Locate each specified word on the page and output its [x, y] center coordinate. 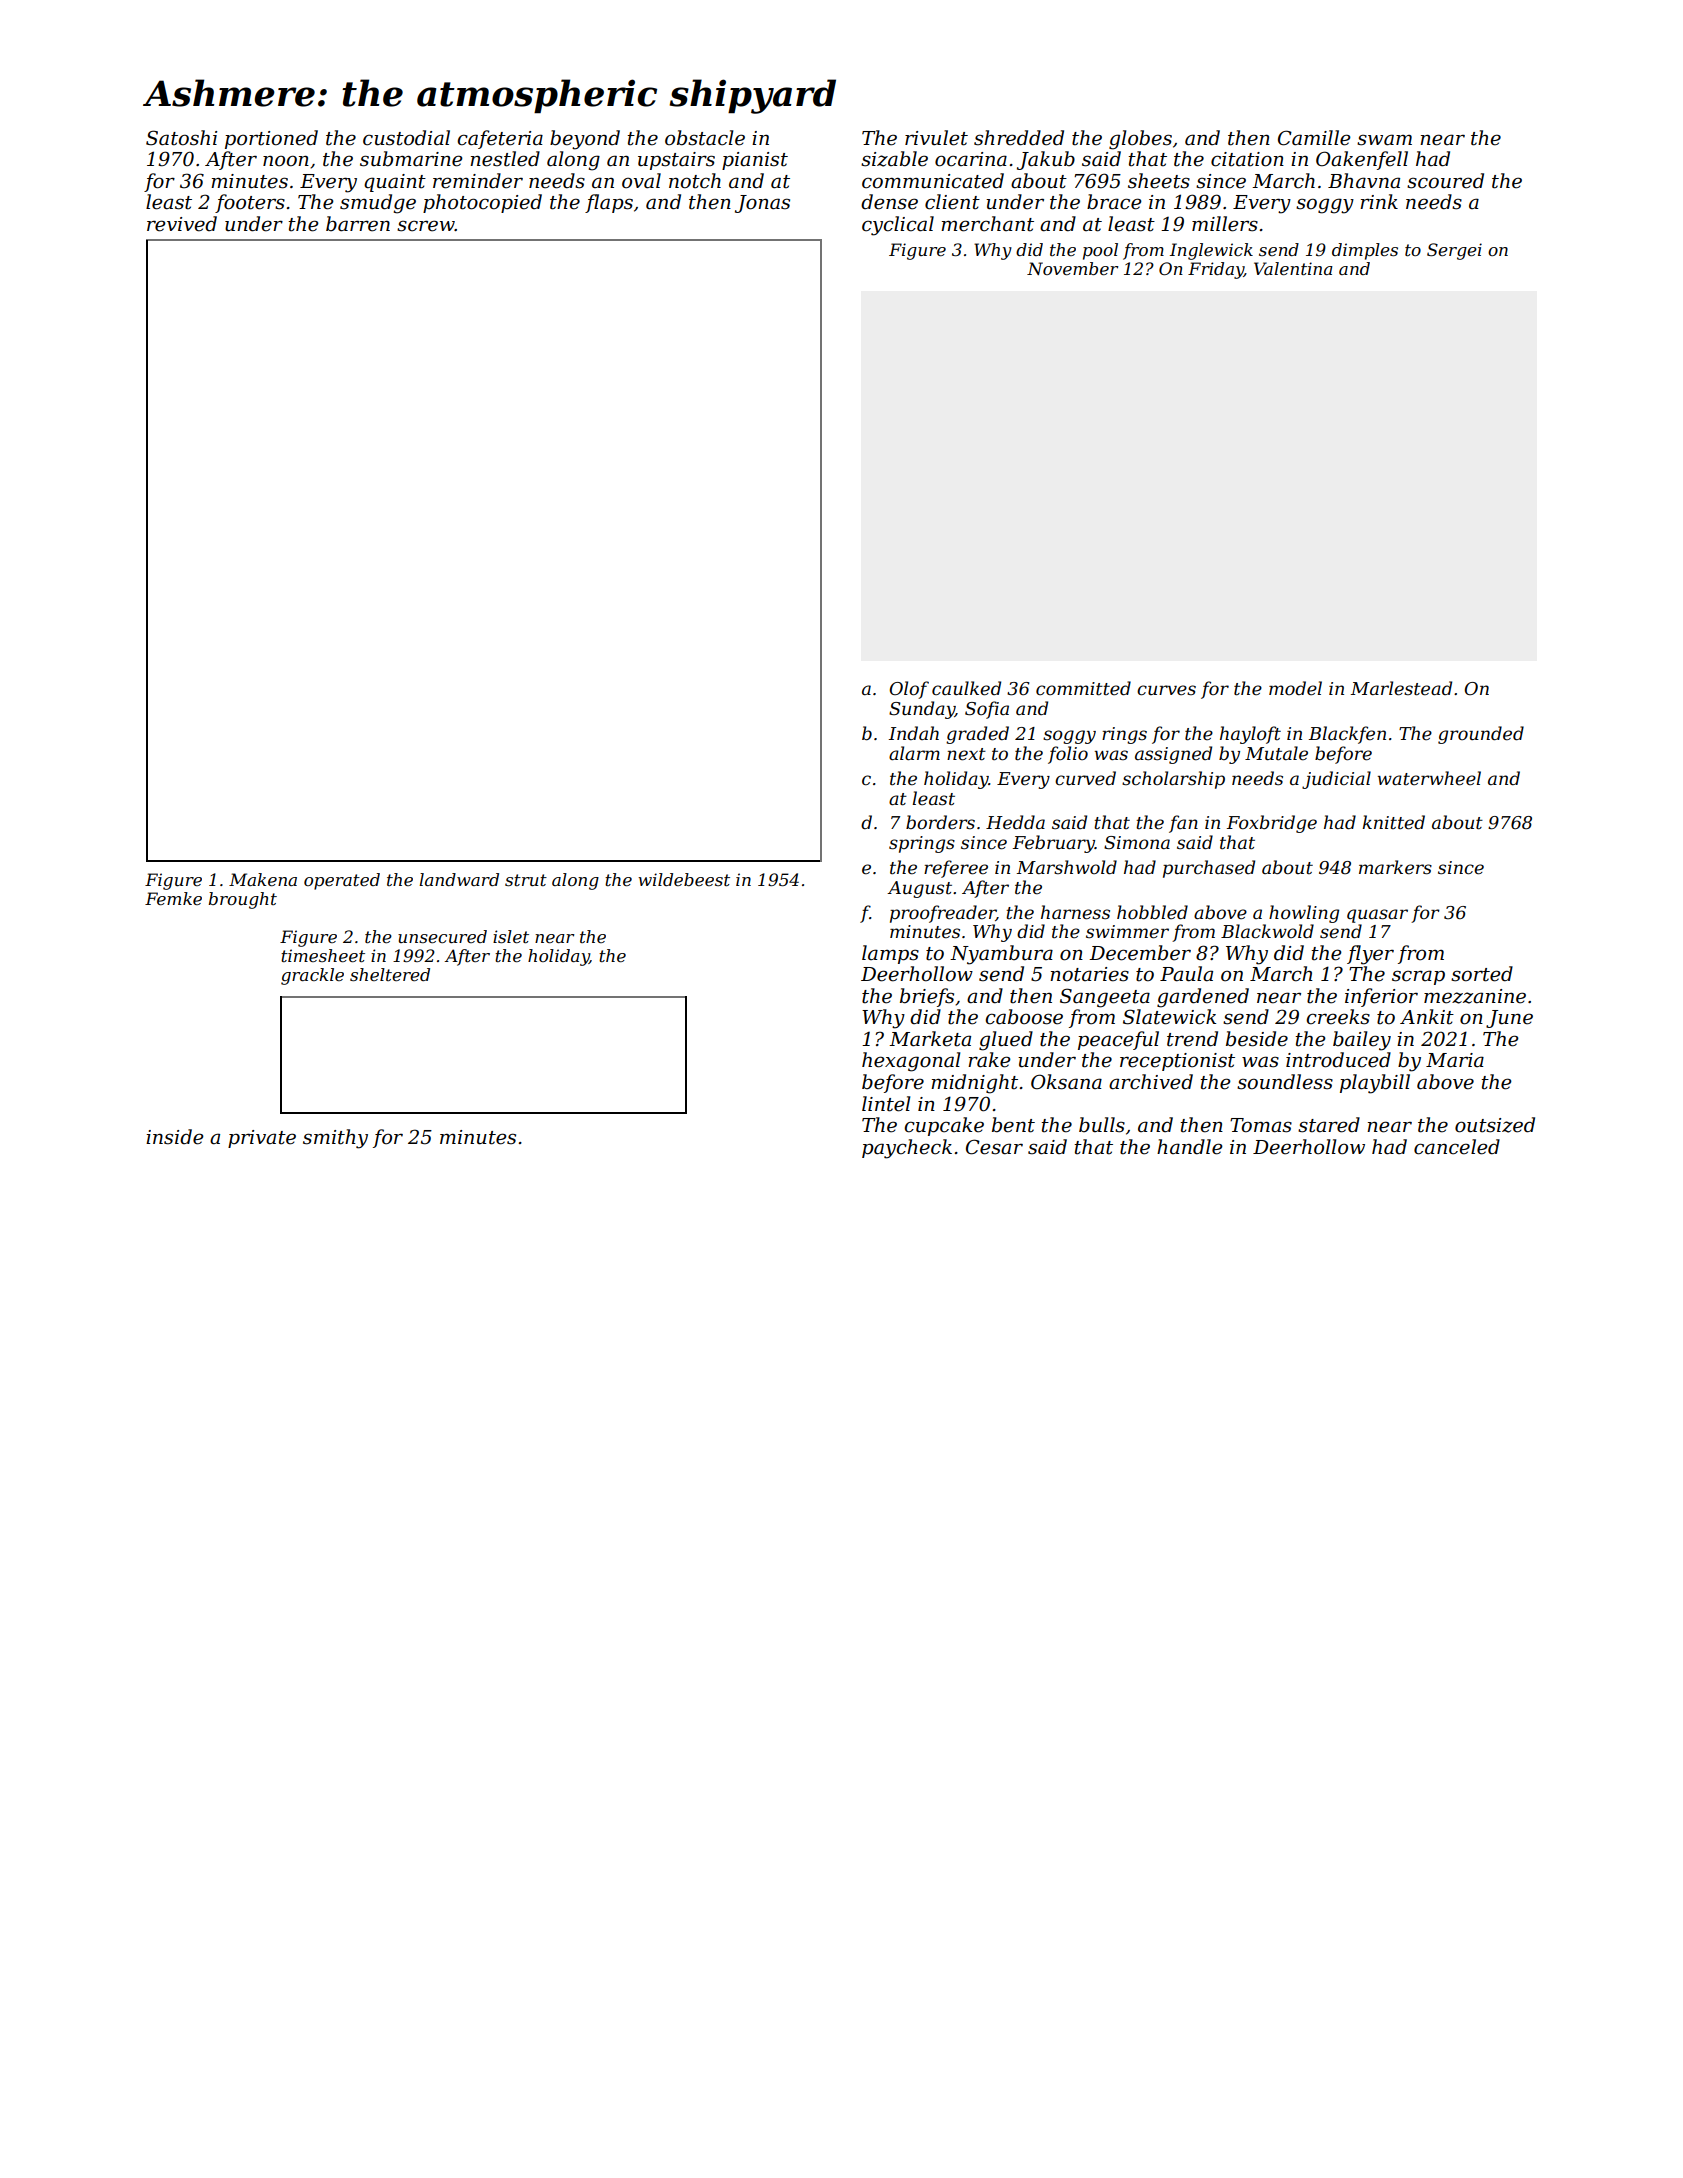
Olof [909, 690]
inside [175, 1137]
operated [342, 881]
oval [641, 181]
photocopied [482, 203]
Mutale [1276, 753]
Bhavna [1364, 181]
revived [182, 224]
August [919, 889]
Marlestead [1401, 688]
